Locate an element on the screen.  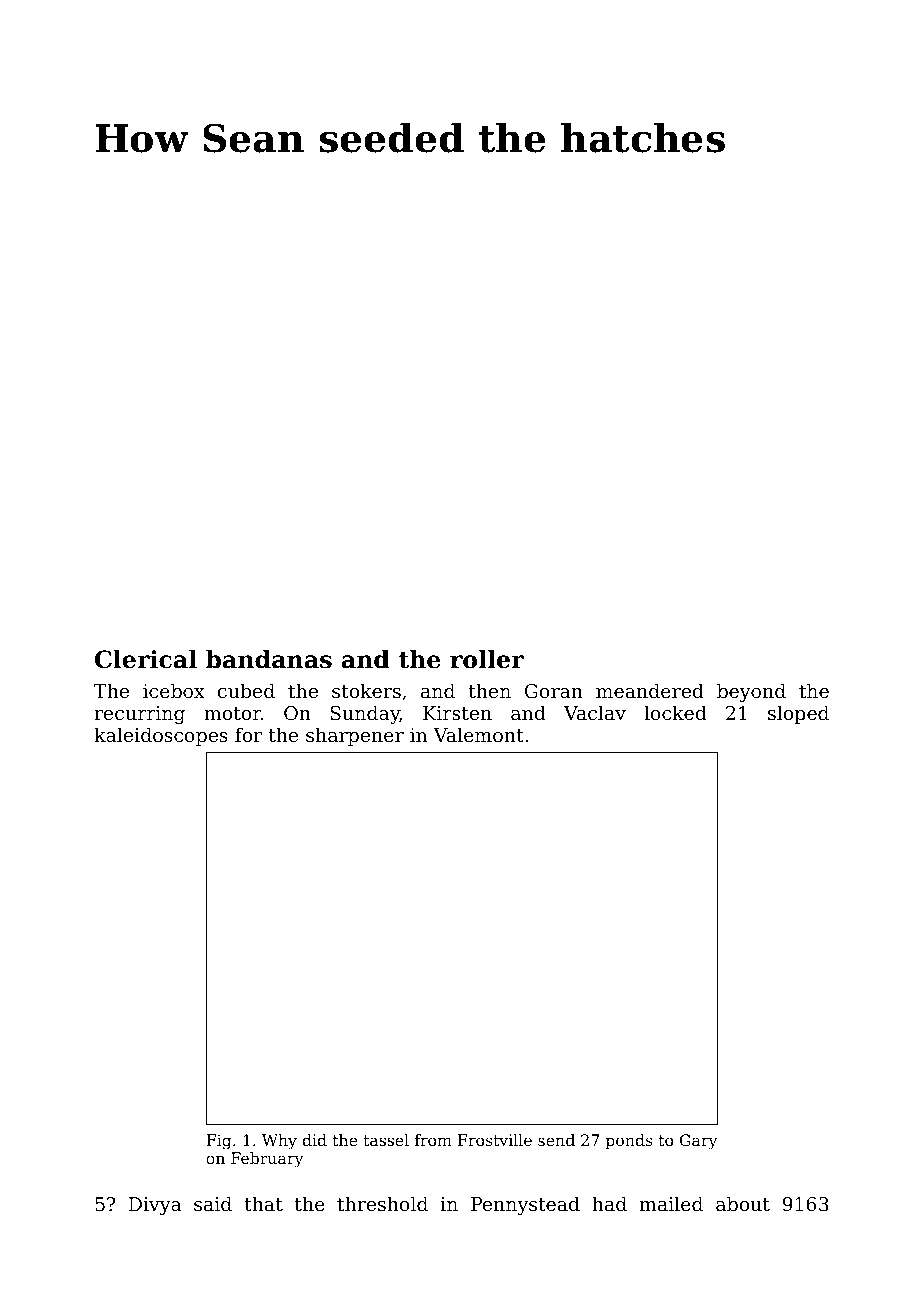
beyond is located at coordinates (751, 692).
